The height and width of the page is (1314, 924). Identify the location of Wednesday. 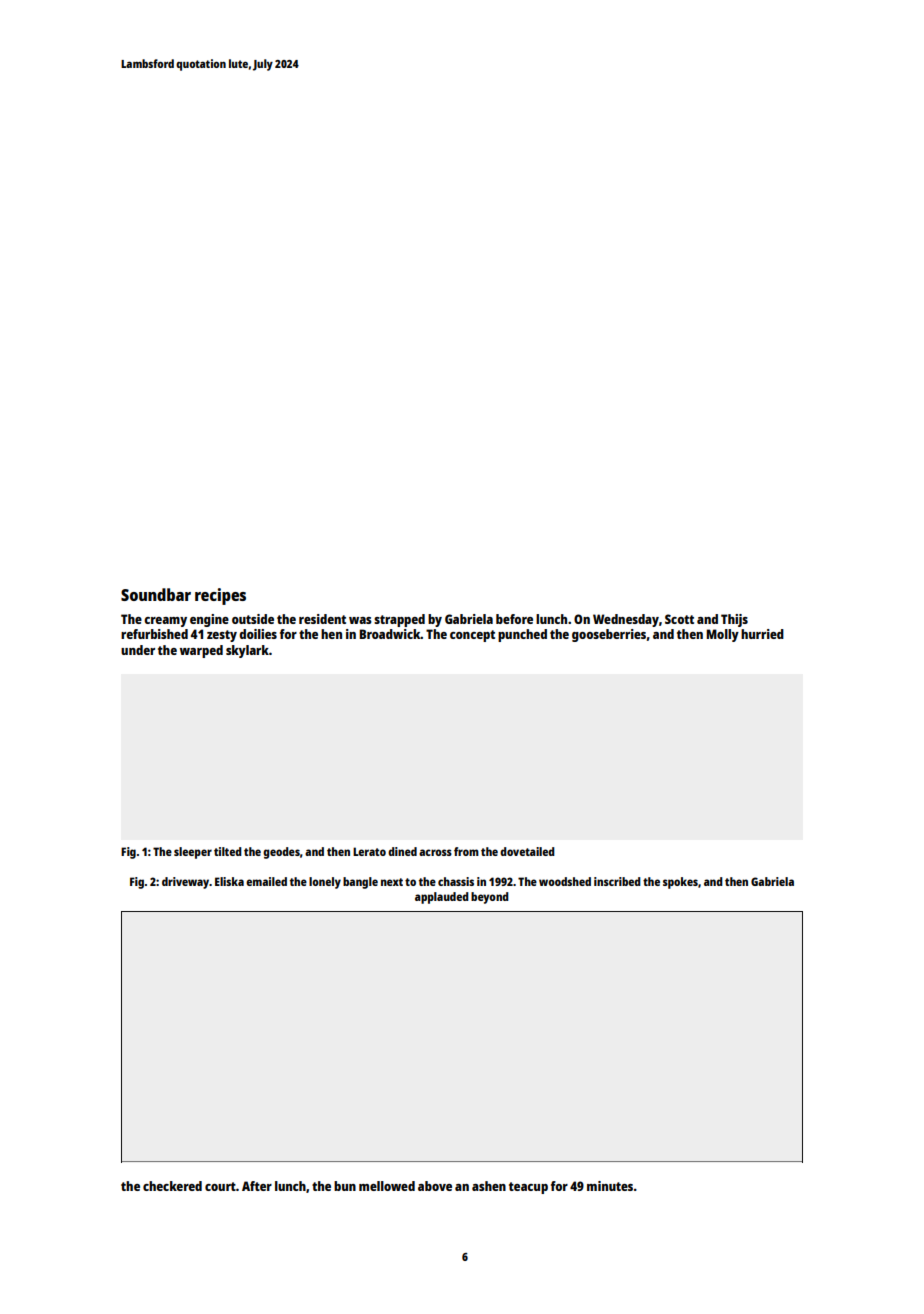
(626, 620).
